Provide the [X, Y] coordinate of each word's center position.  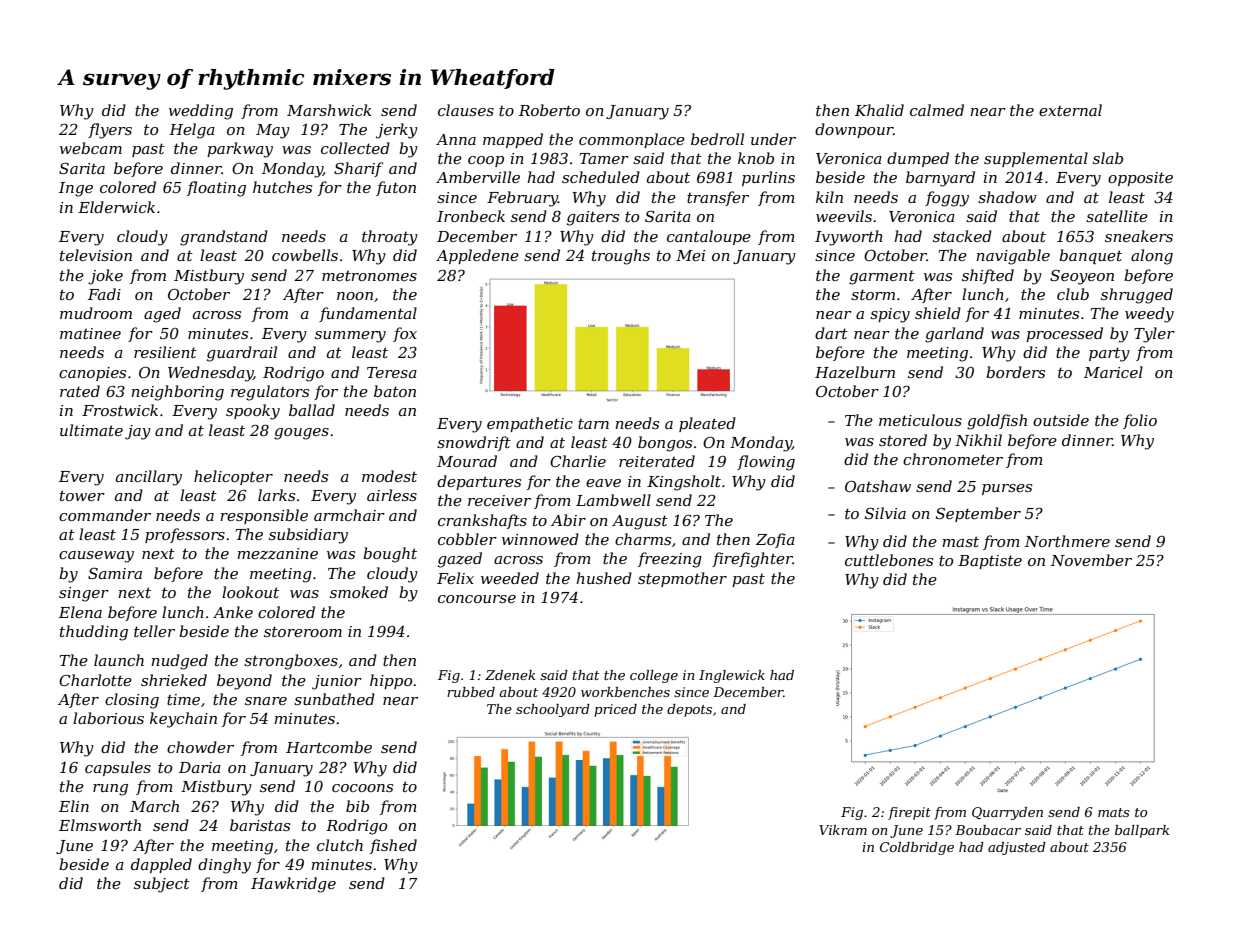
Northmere [1067, 541]
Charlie [578, 461]
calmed [937, 110]
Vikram [843, 830]
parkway [240, 150]
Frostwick [120, 410]
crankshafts [482, 521]
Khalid [879, 110]
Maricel [1113, 372]
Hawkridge [293, 885]
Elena [80, 612]
